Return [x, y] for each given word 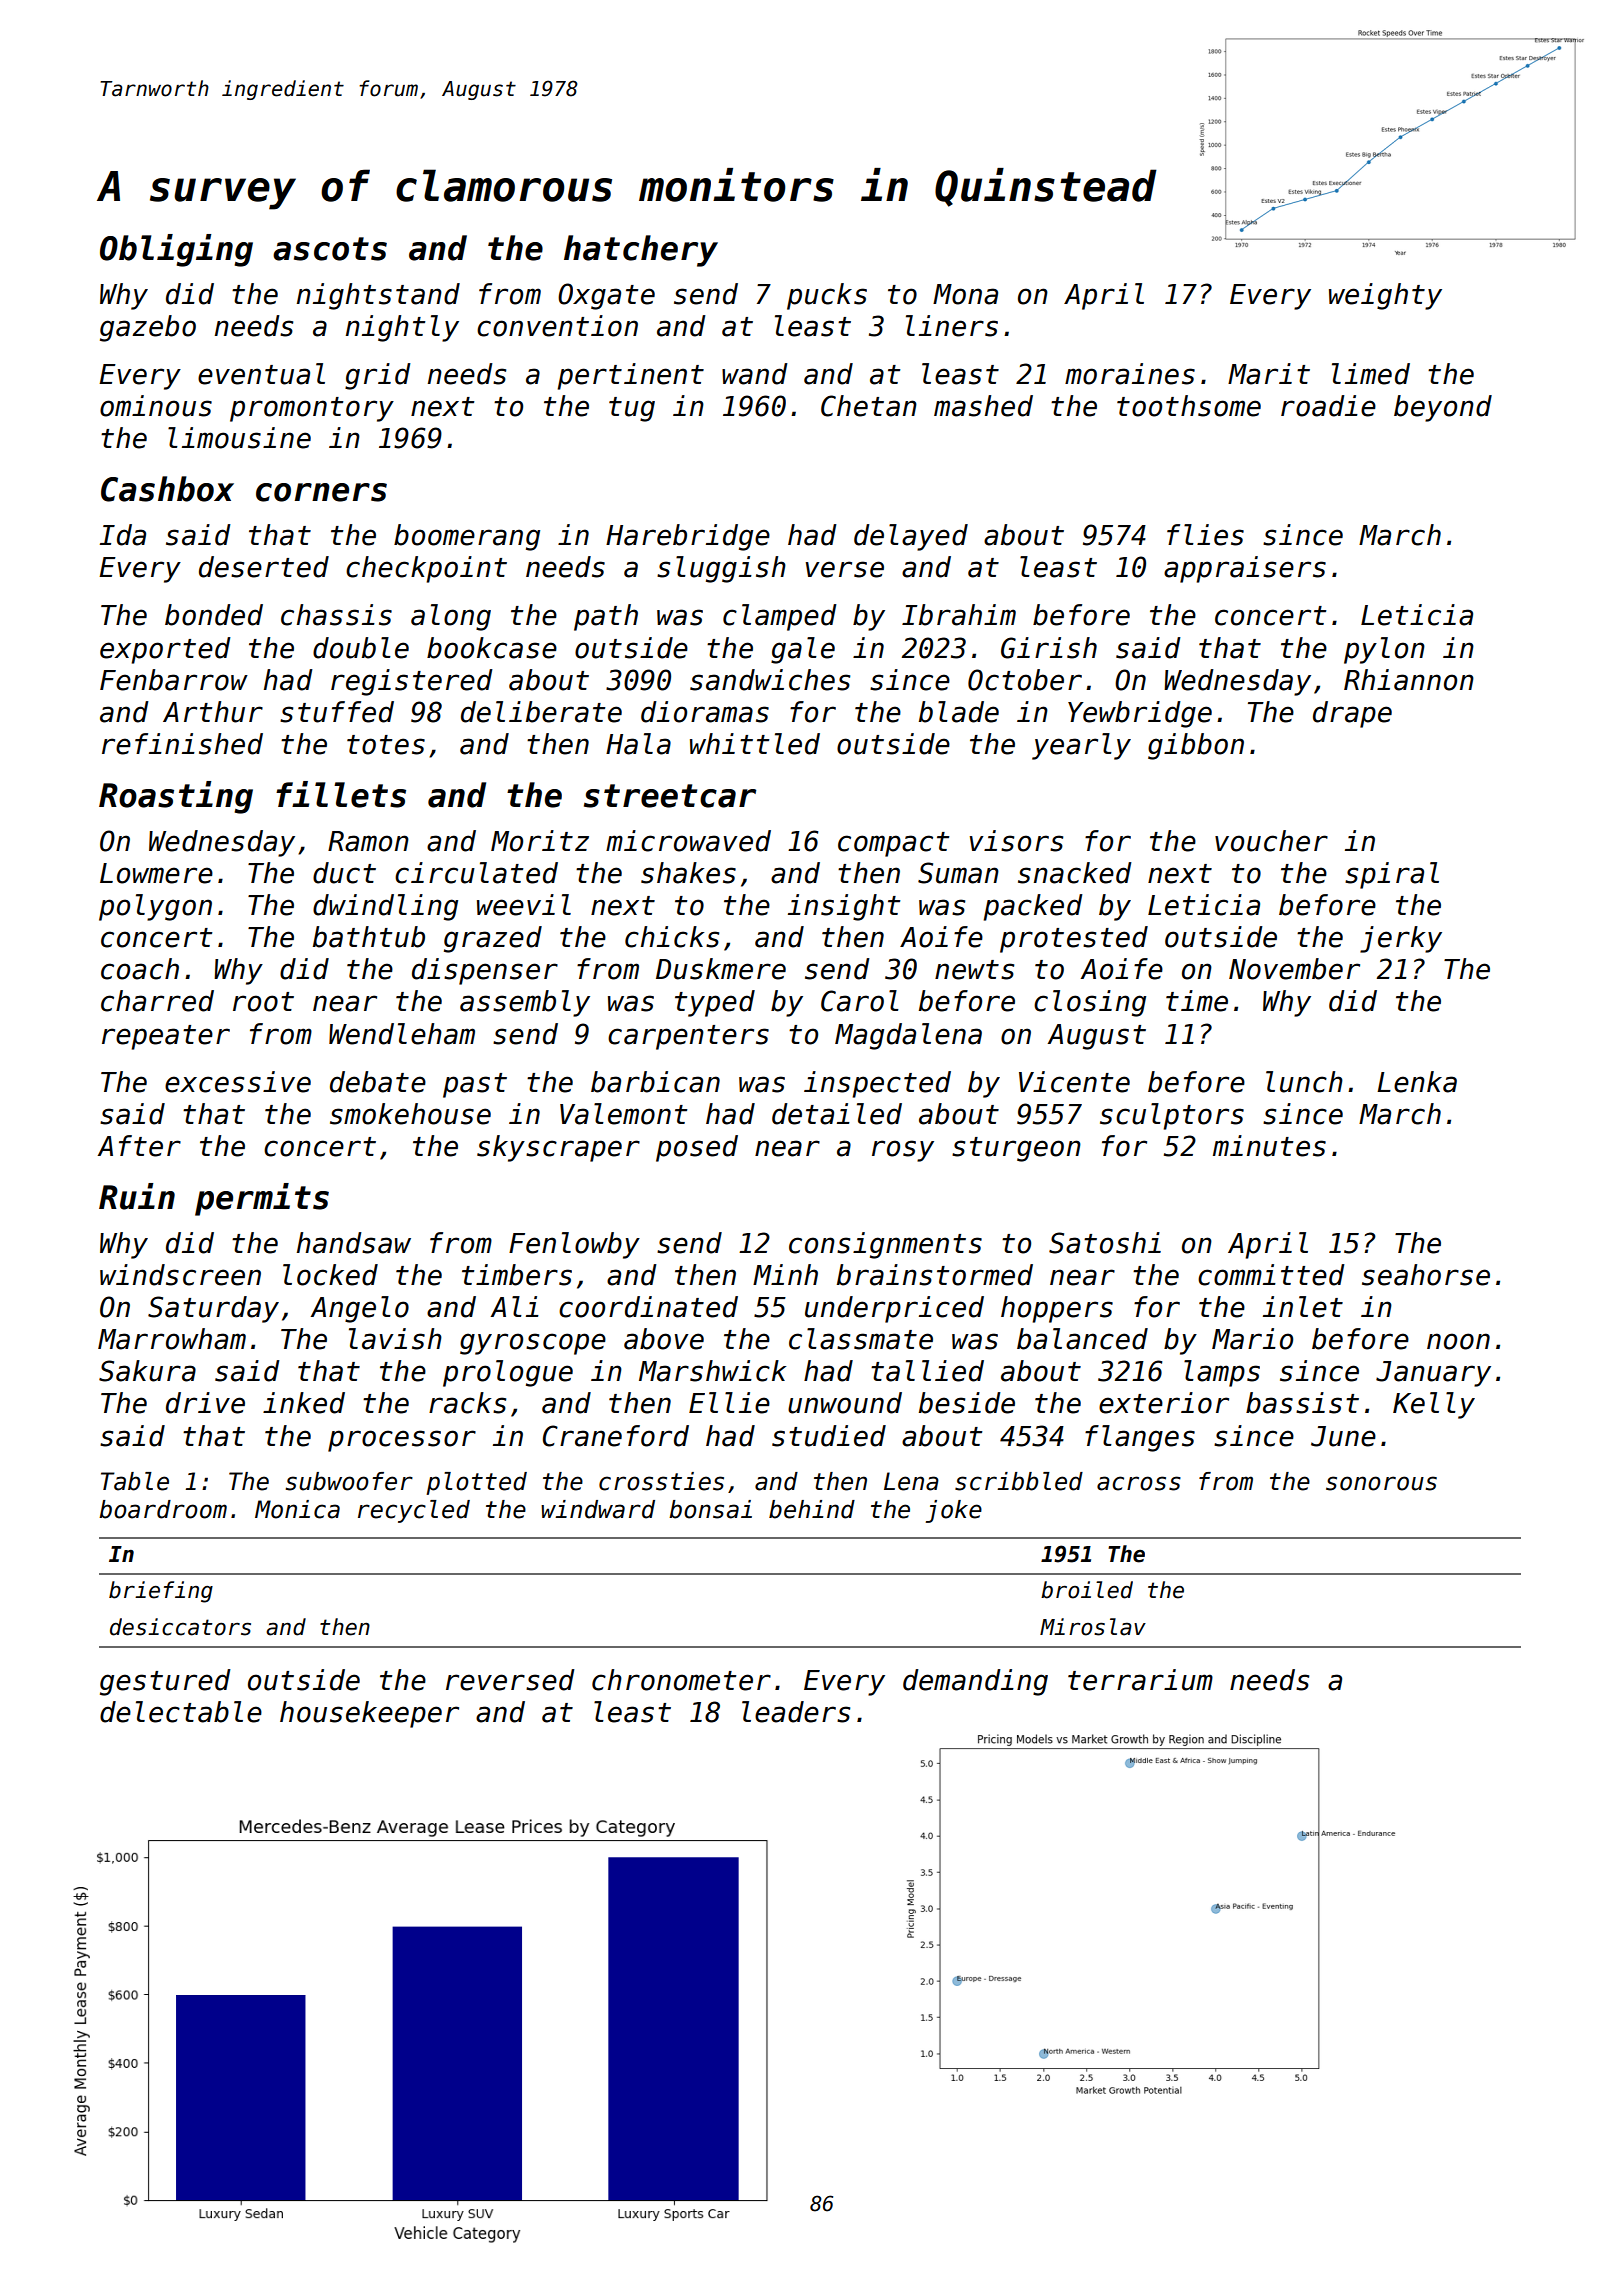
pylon [1384, 650]
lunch [1304, 1082]
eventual [261, 374]
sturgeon [1016, 1149]
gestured [165, 1682]
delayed [911, 537]
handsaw [354, 1243]
